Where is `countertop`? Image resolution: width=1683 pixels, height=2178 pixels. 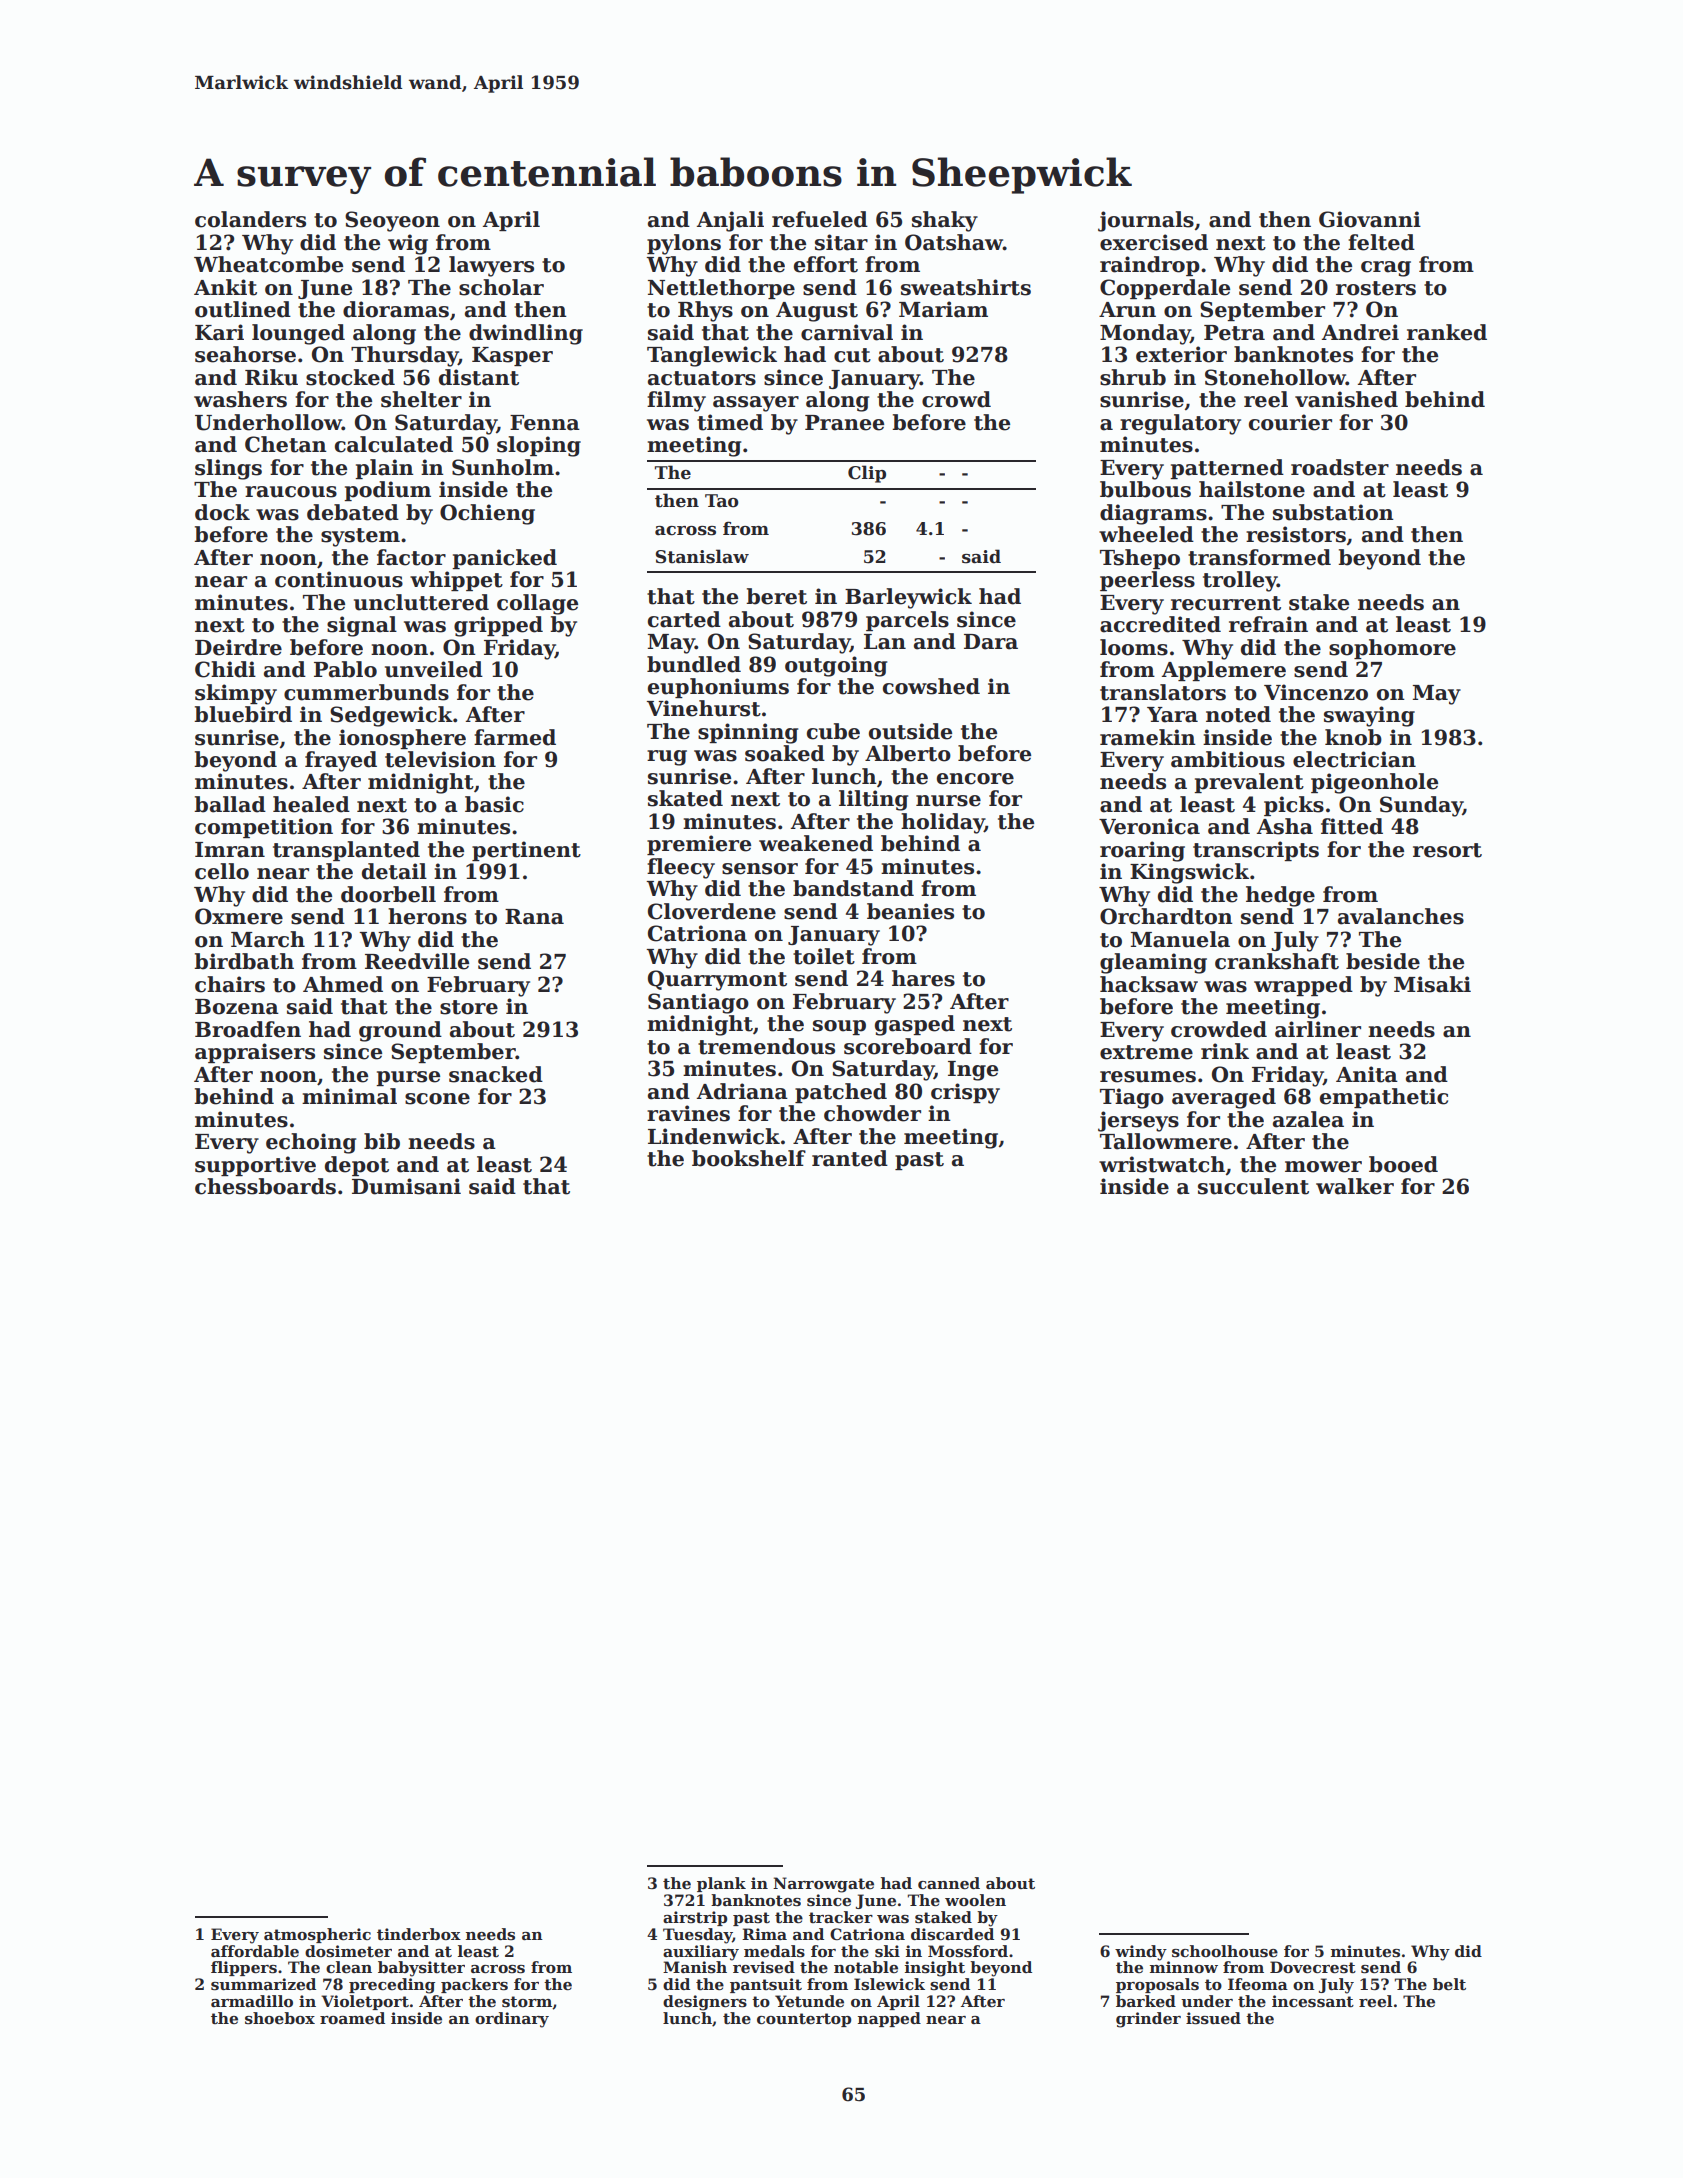
countertop is located at coordinates (804, 2020).
